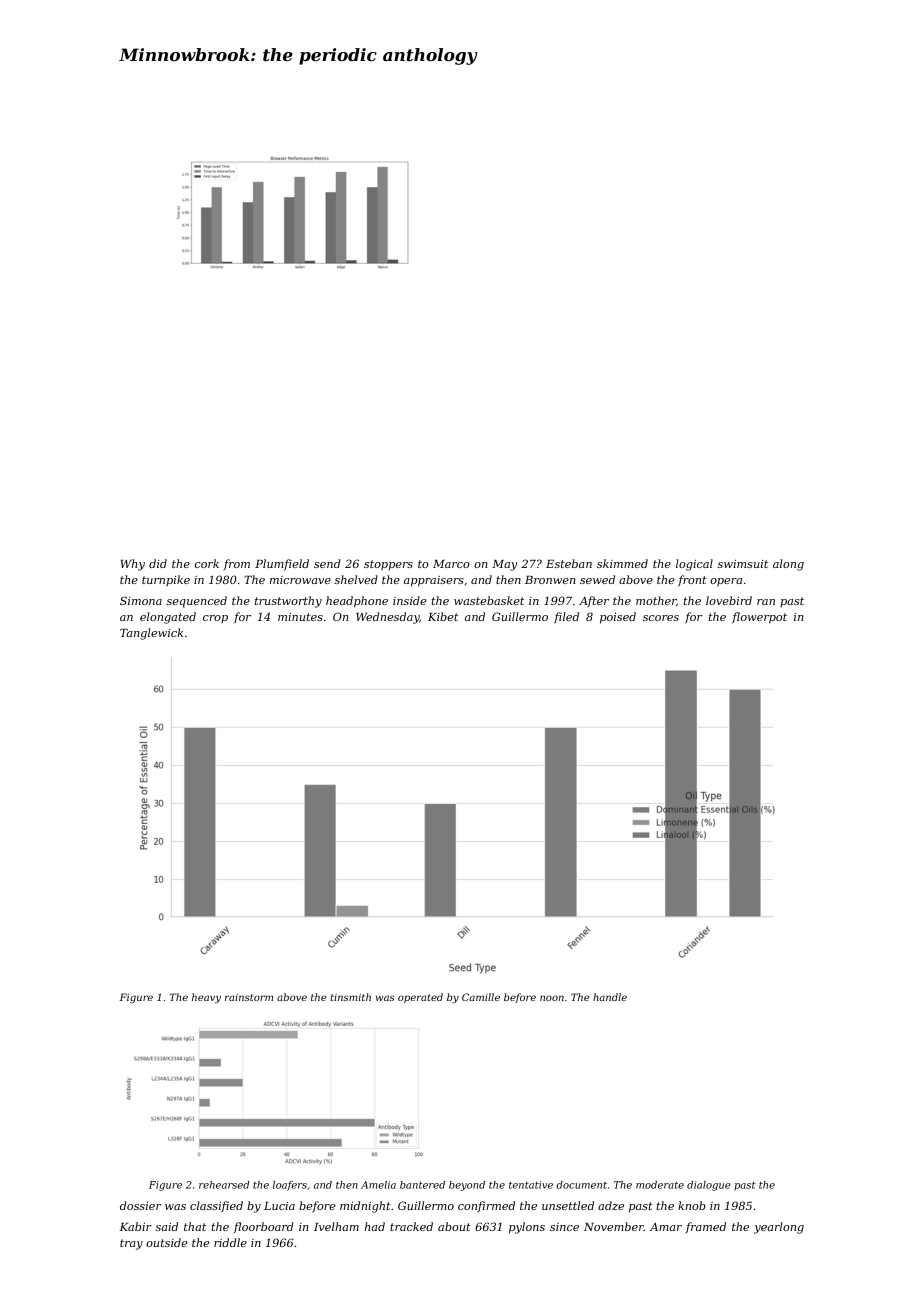 The height and width of the screenshot is (1308, 924). I want to click on handle, so click(610, 997).
